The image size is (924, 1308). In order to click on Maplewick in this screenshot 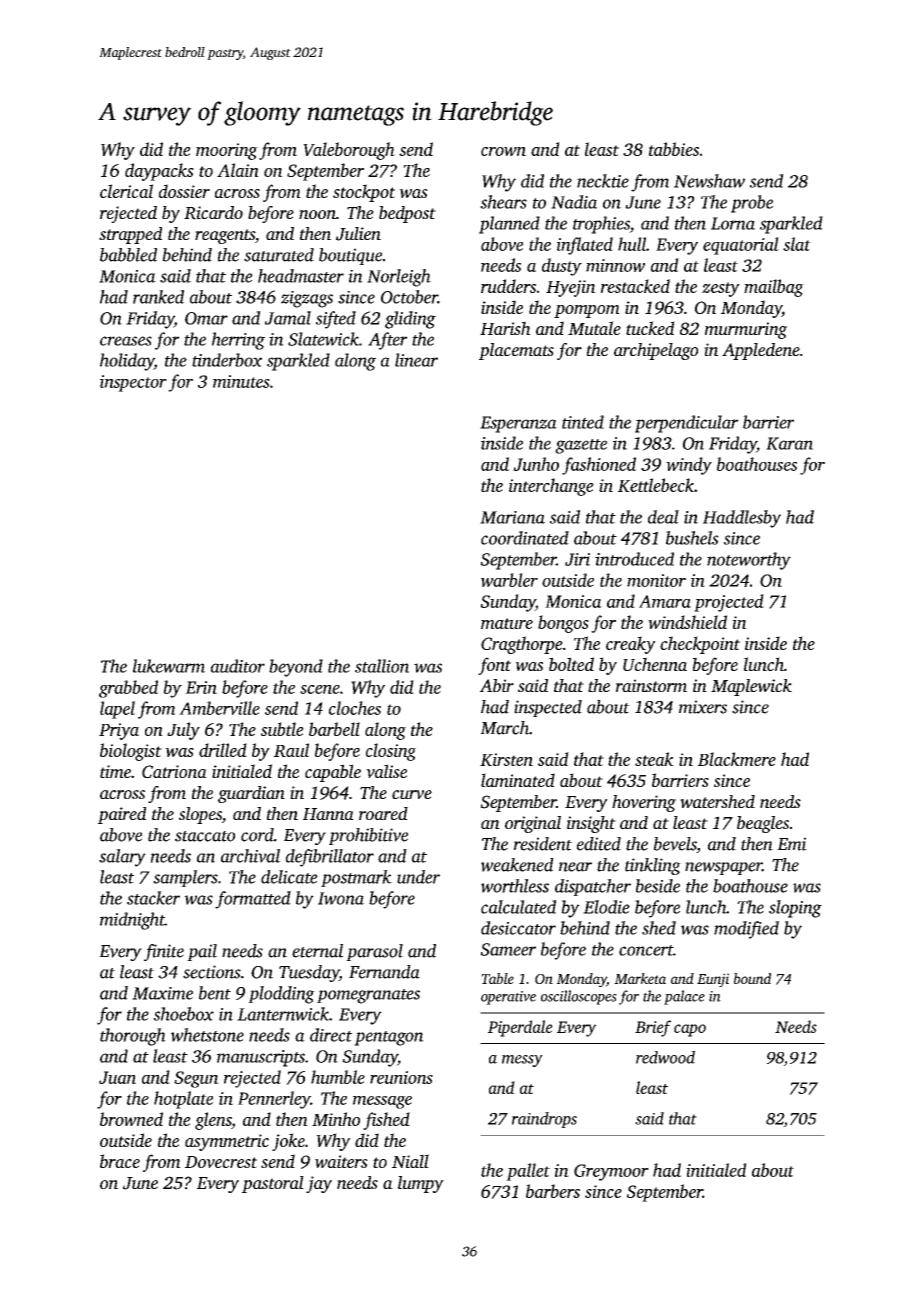, I will do `click(751, 687)`.
